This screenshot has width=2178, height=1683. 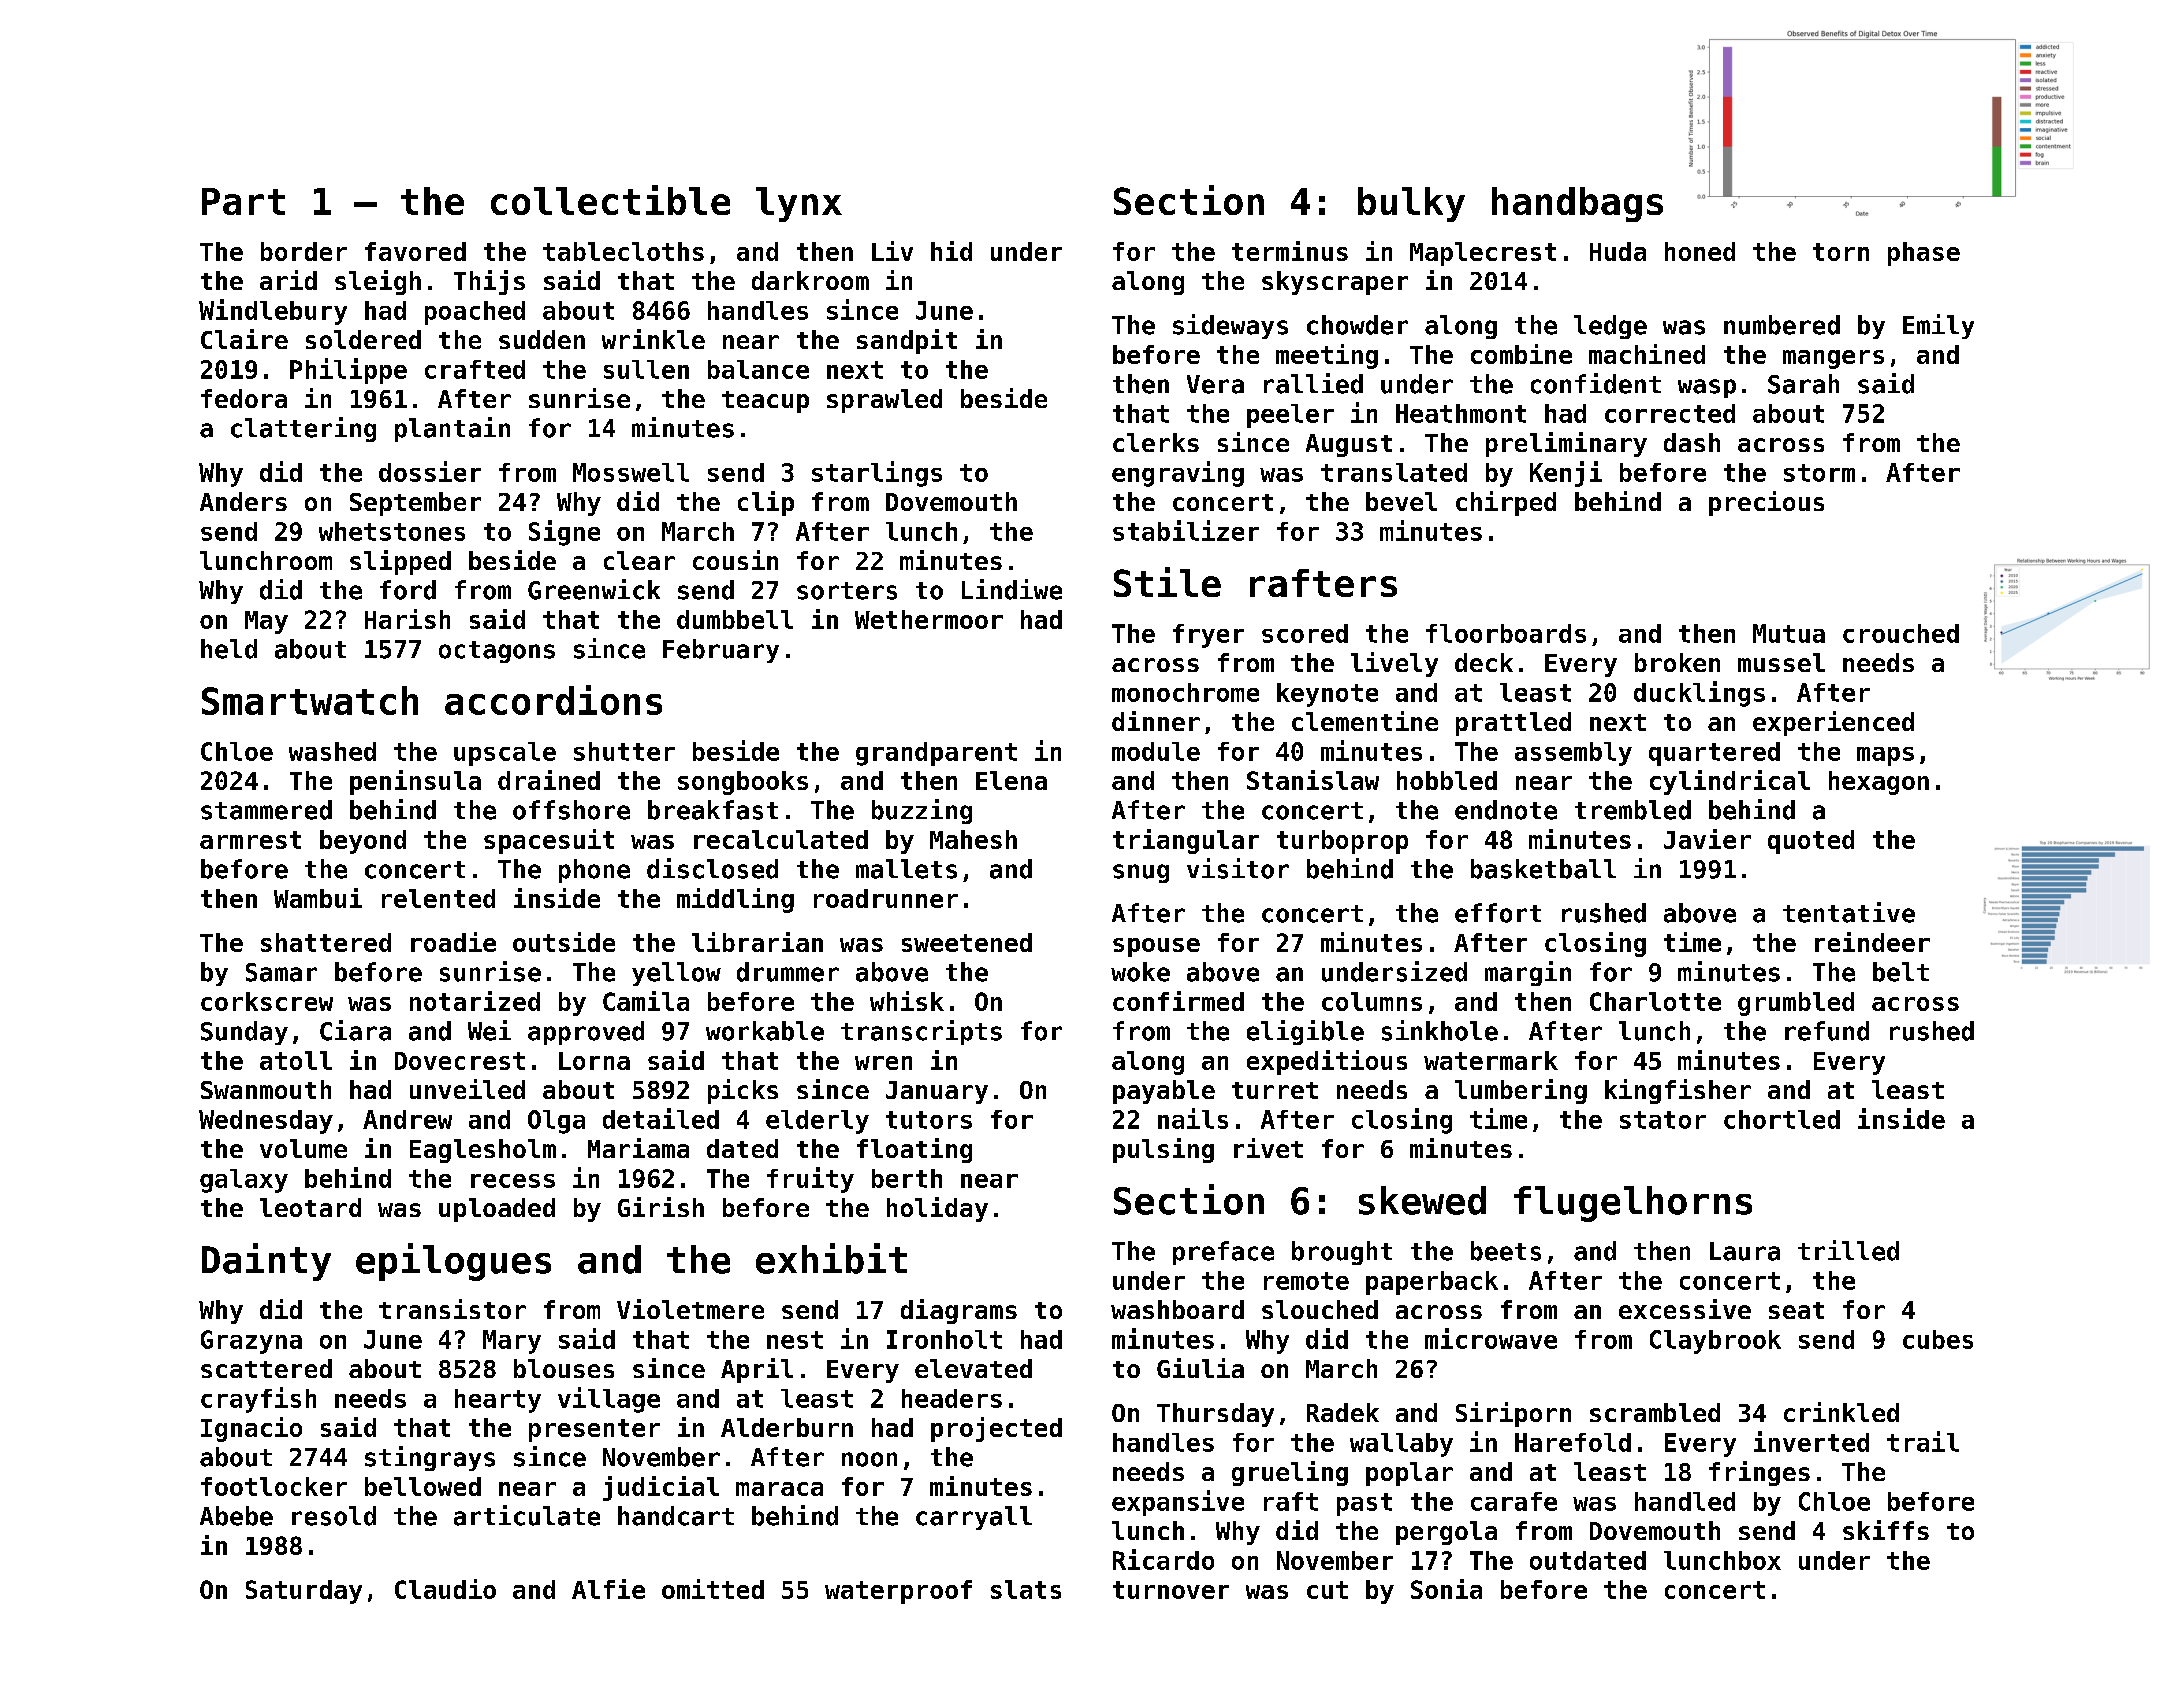 I want to click on chortled, so click(x=1782, y=1119).
